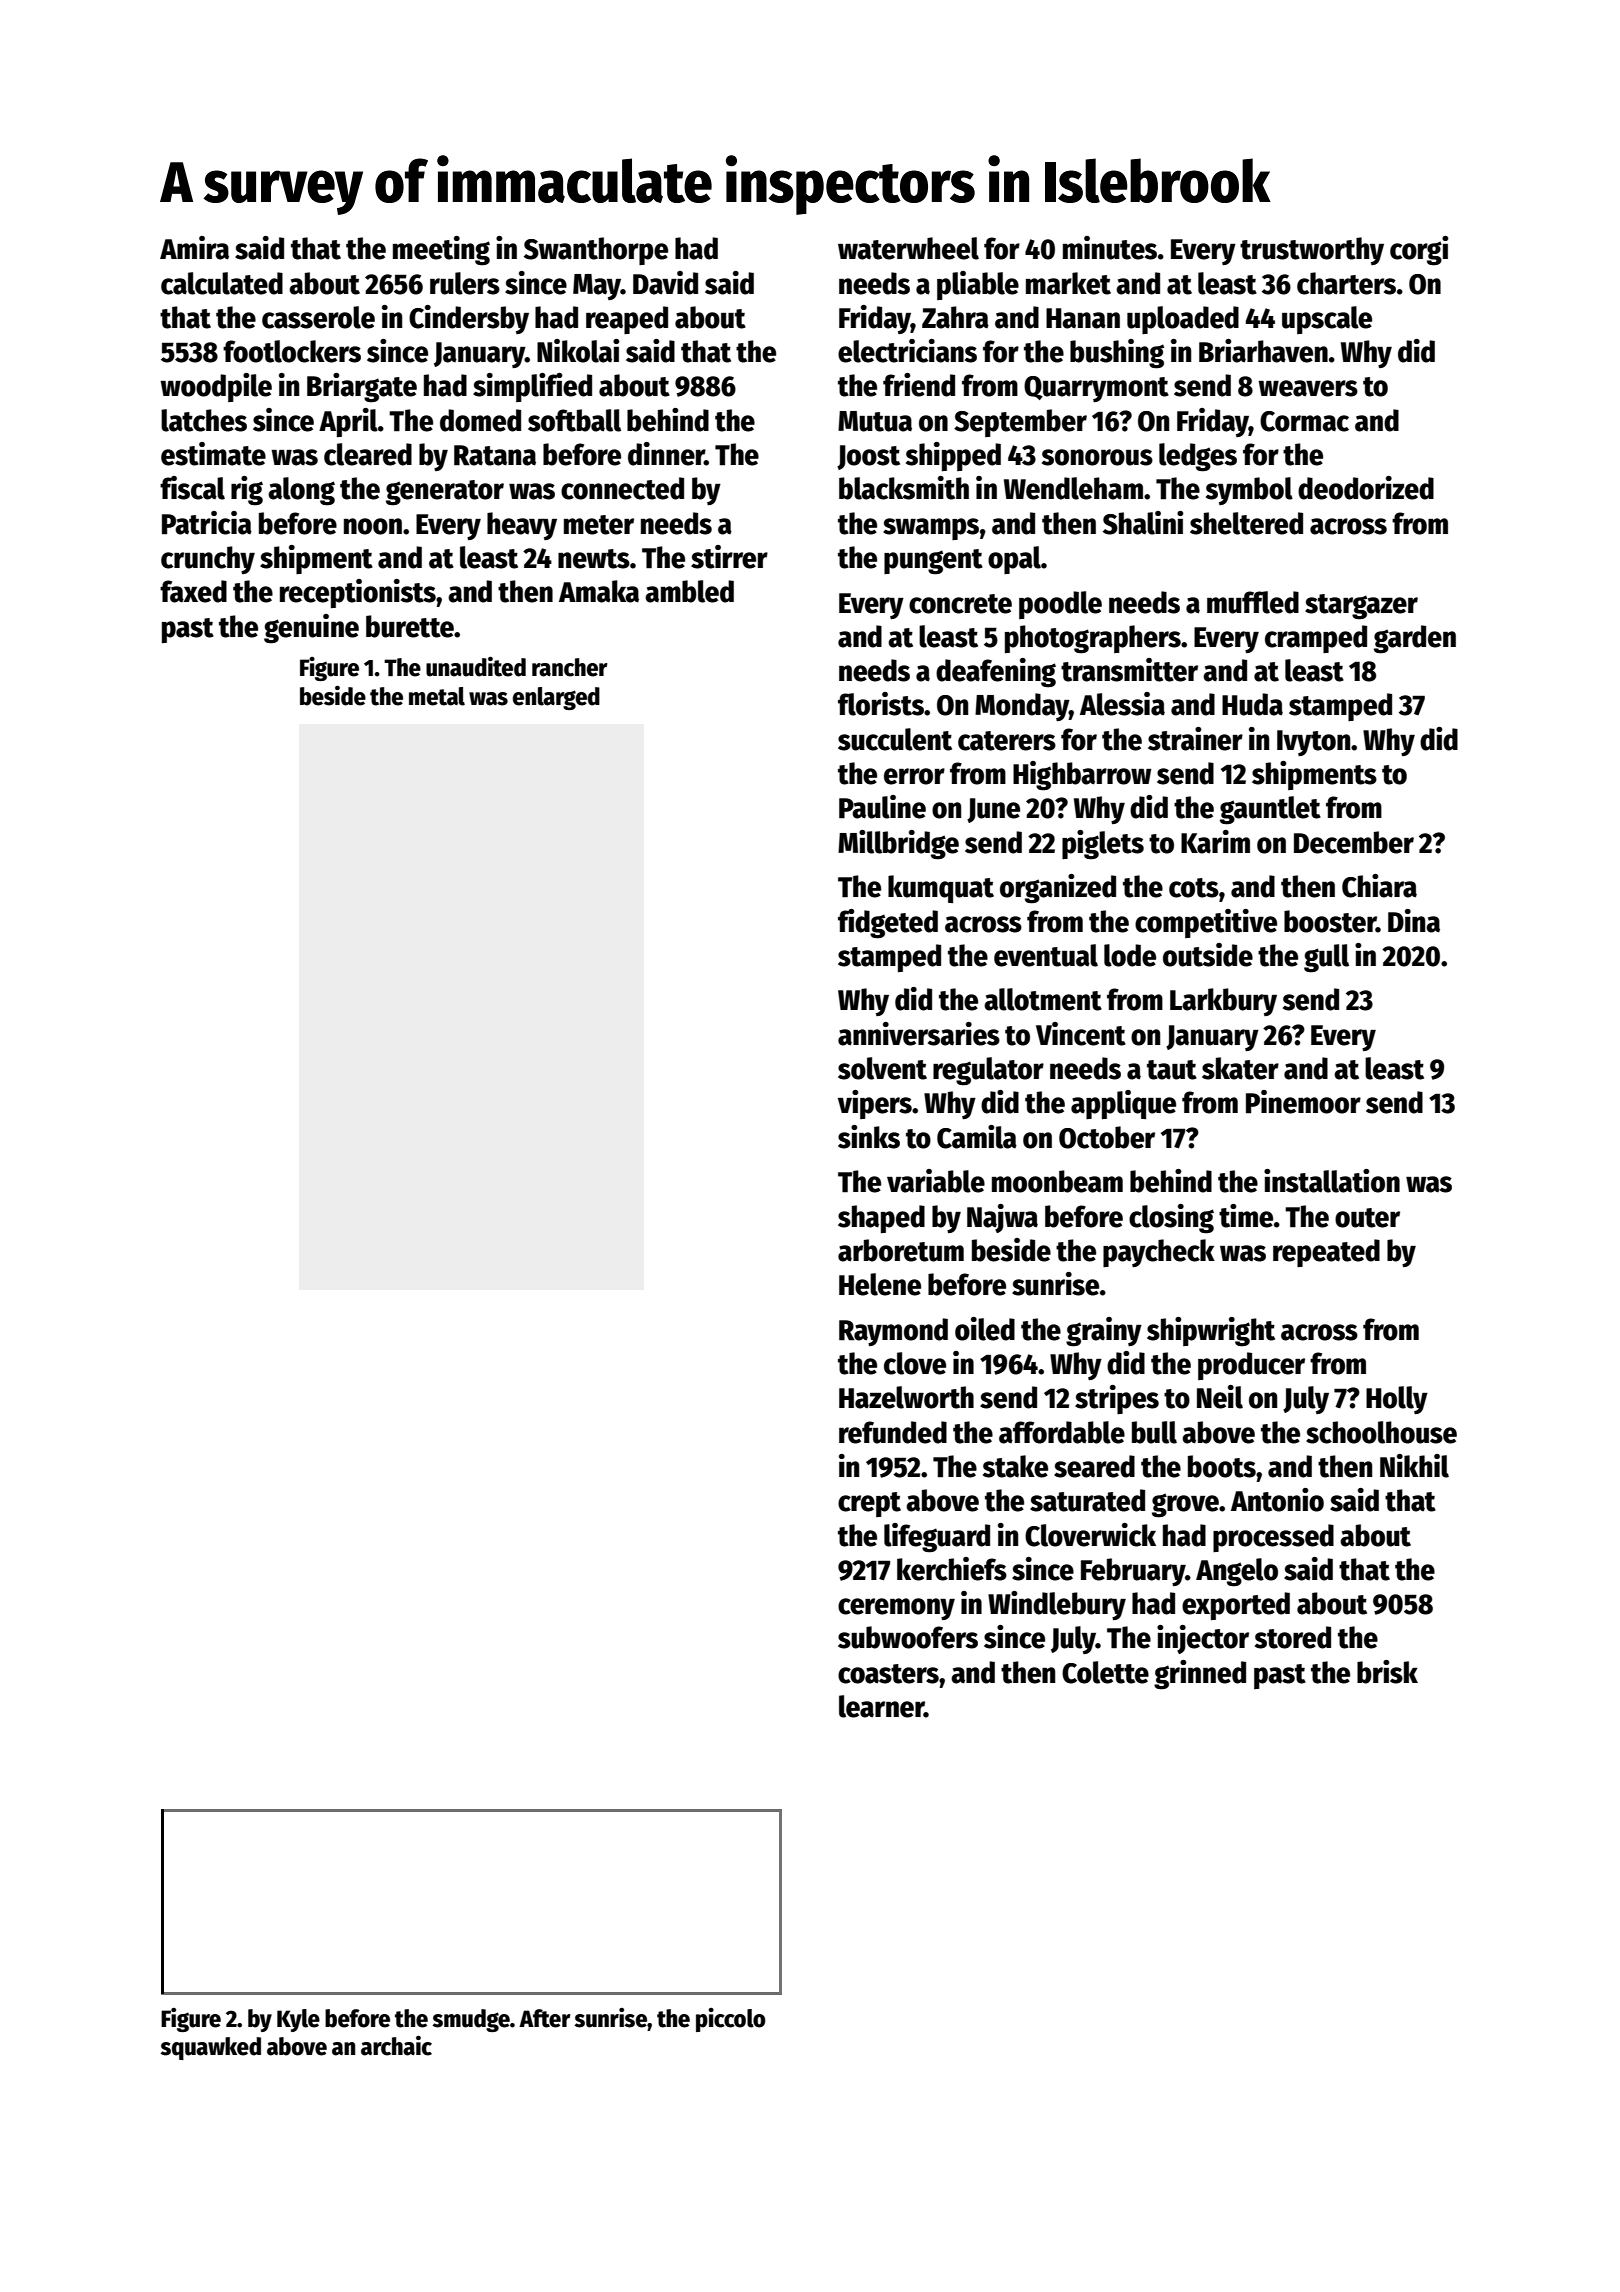 The image size is (1620, 2292). I want to click on Pinemoor, so click(1303, 1102).
